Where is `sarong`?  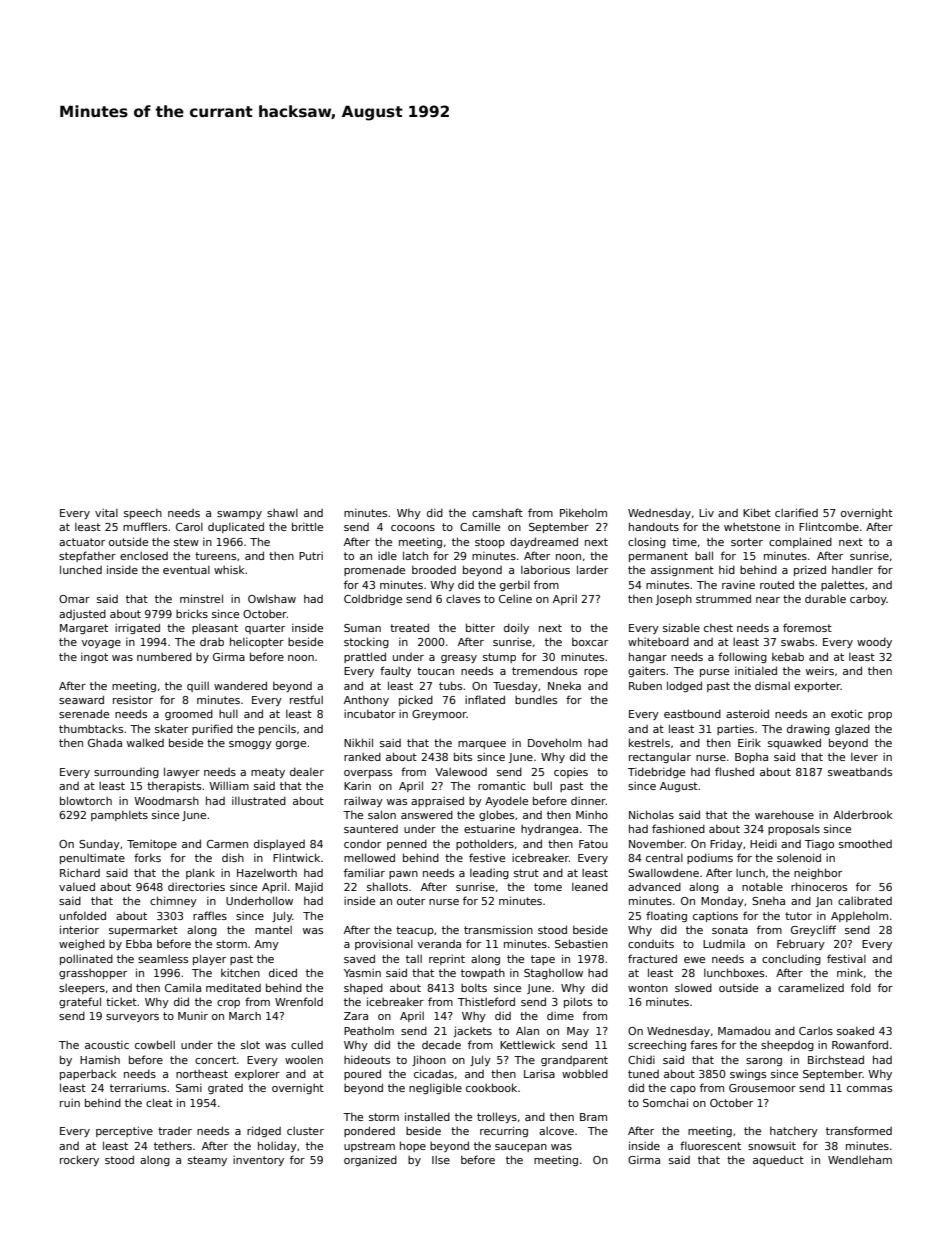 sarong is located at coordinates (764, 1062).
